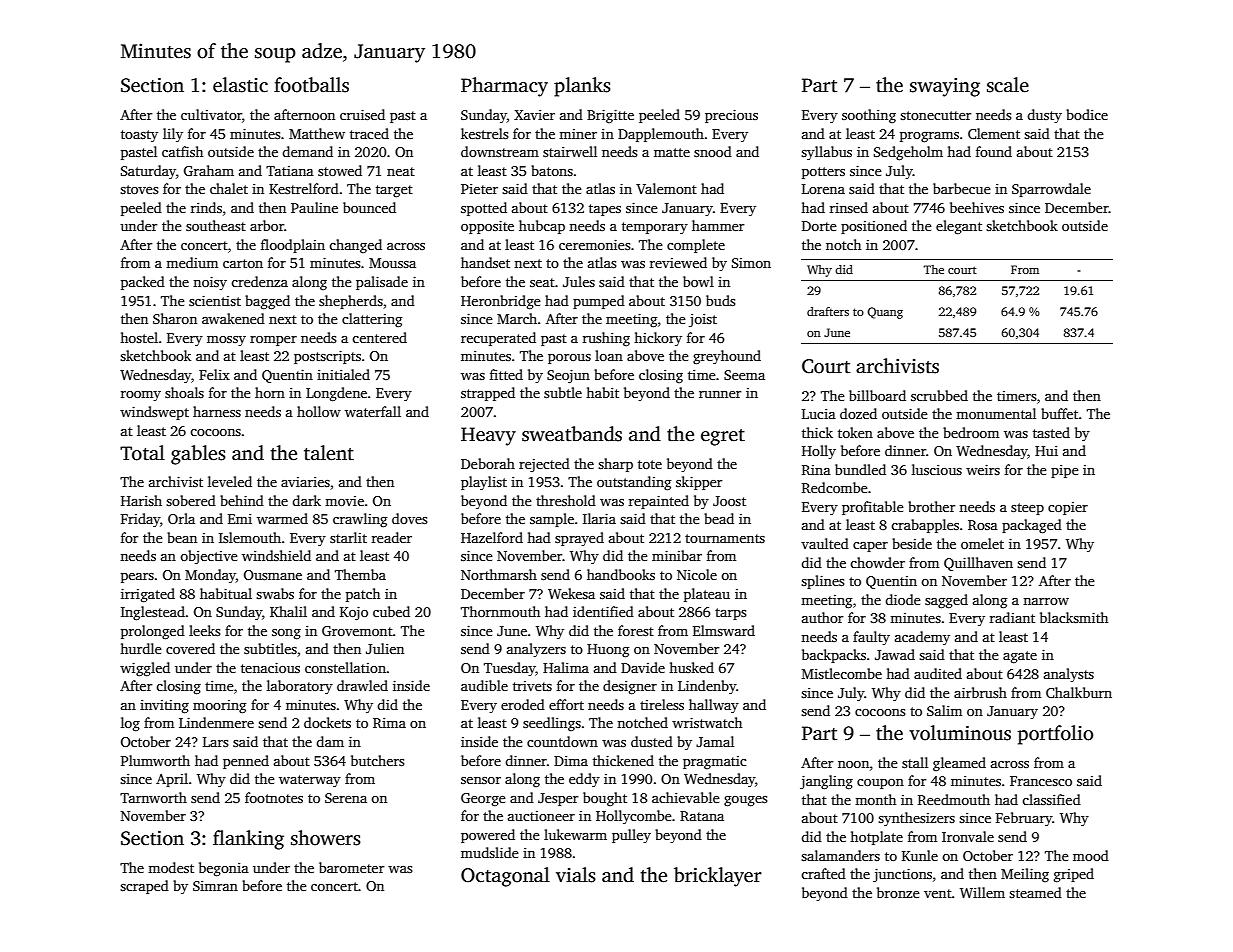 The width and height of the screenshot is (1233, 952). I want to click on Sedgeholm, so click(908, 153).
